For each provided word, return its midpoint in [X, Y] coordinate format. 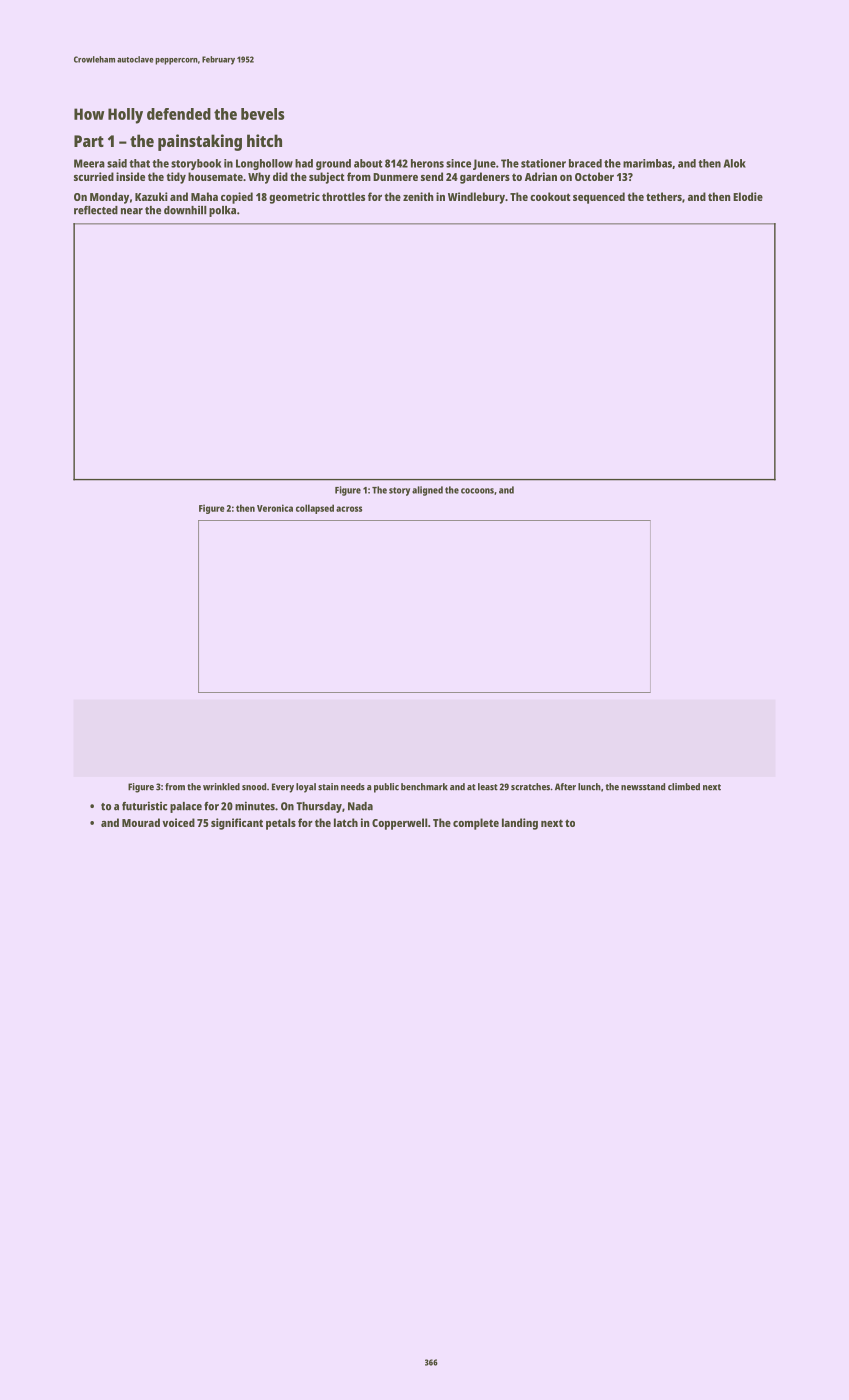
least [488, 787]
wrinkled [221, 787]
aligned [427, 491]
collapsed [315, 509]
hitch [264, 140]
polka [222, 211]
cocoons [477, 491]
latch [346, 822]
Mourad [141, 822]
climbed [684, 787]
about [368, 163]
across [349, 509]
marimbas [647, 163]
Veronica [275, 508]
